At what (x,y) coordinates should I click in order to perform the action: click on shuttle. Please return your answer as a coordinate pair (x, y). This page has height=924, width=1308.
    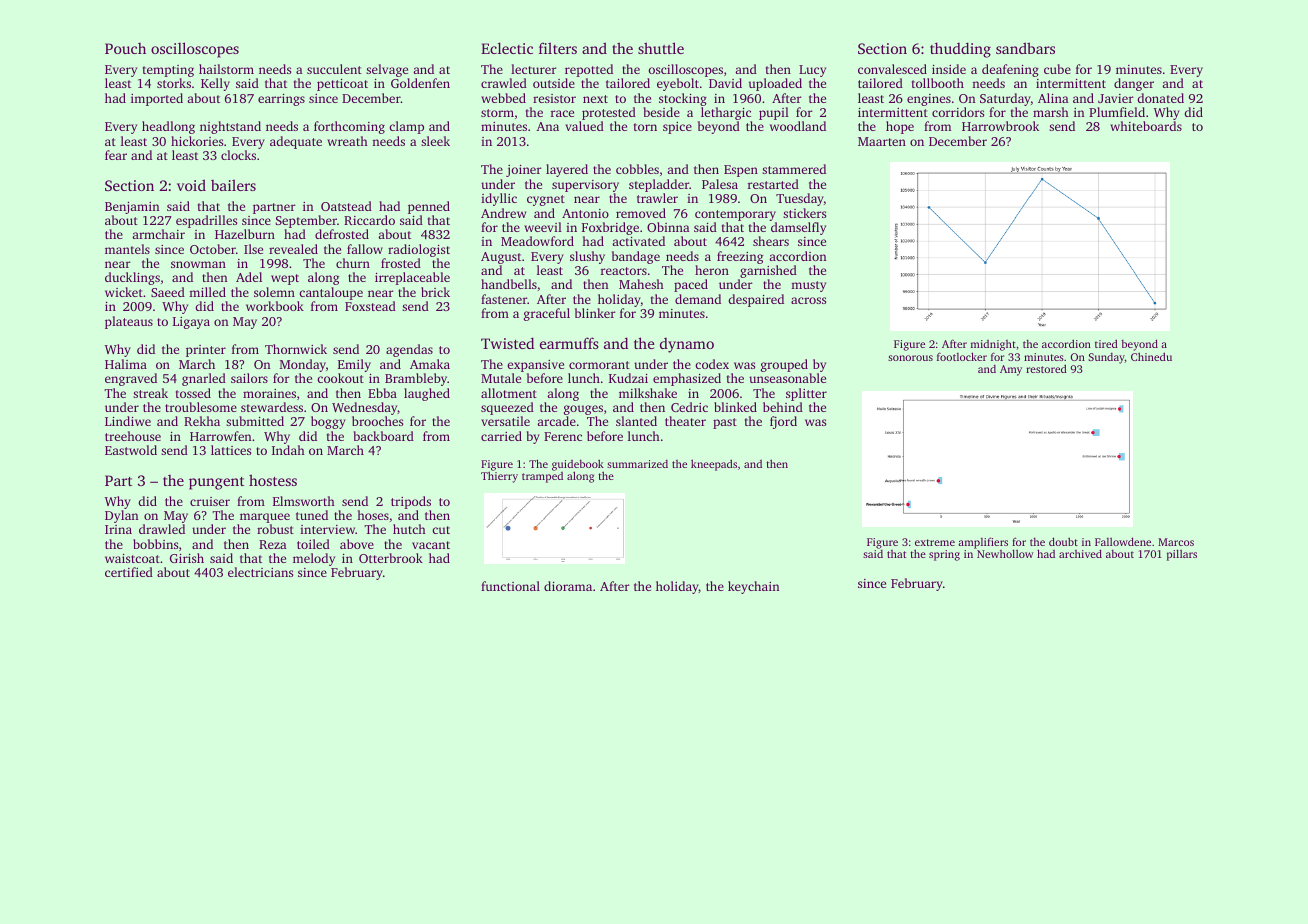
    Looking at the image, I should click on (661, 48).
